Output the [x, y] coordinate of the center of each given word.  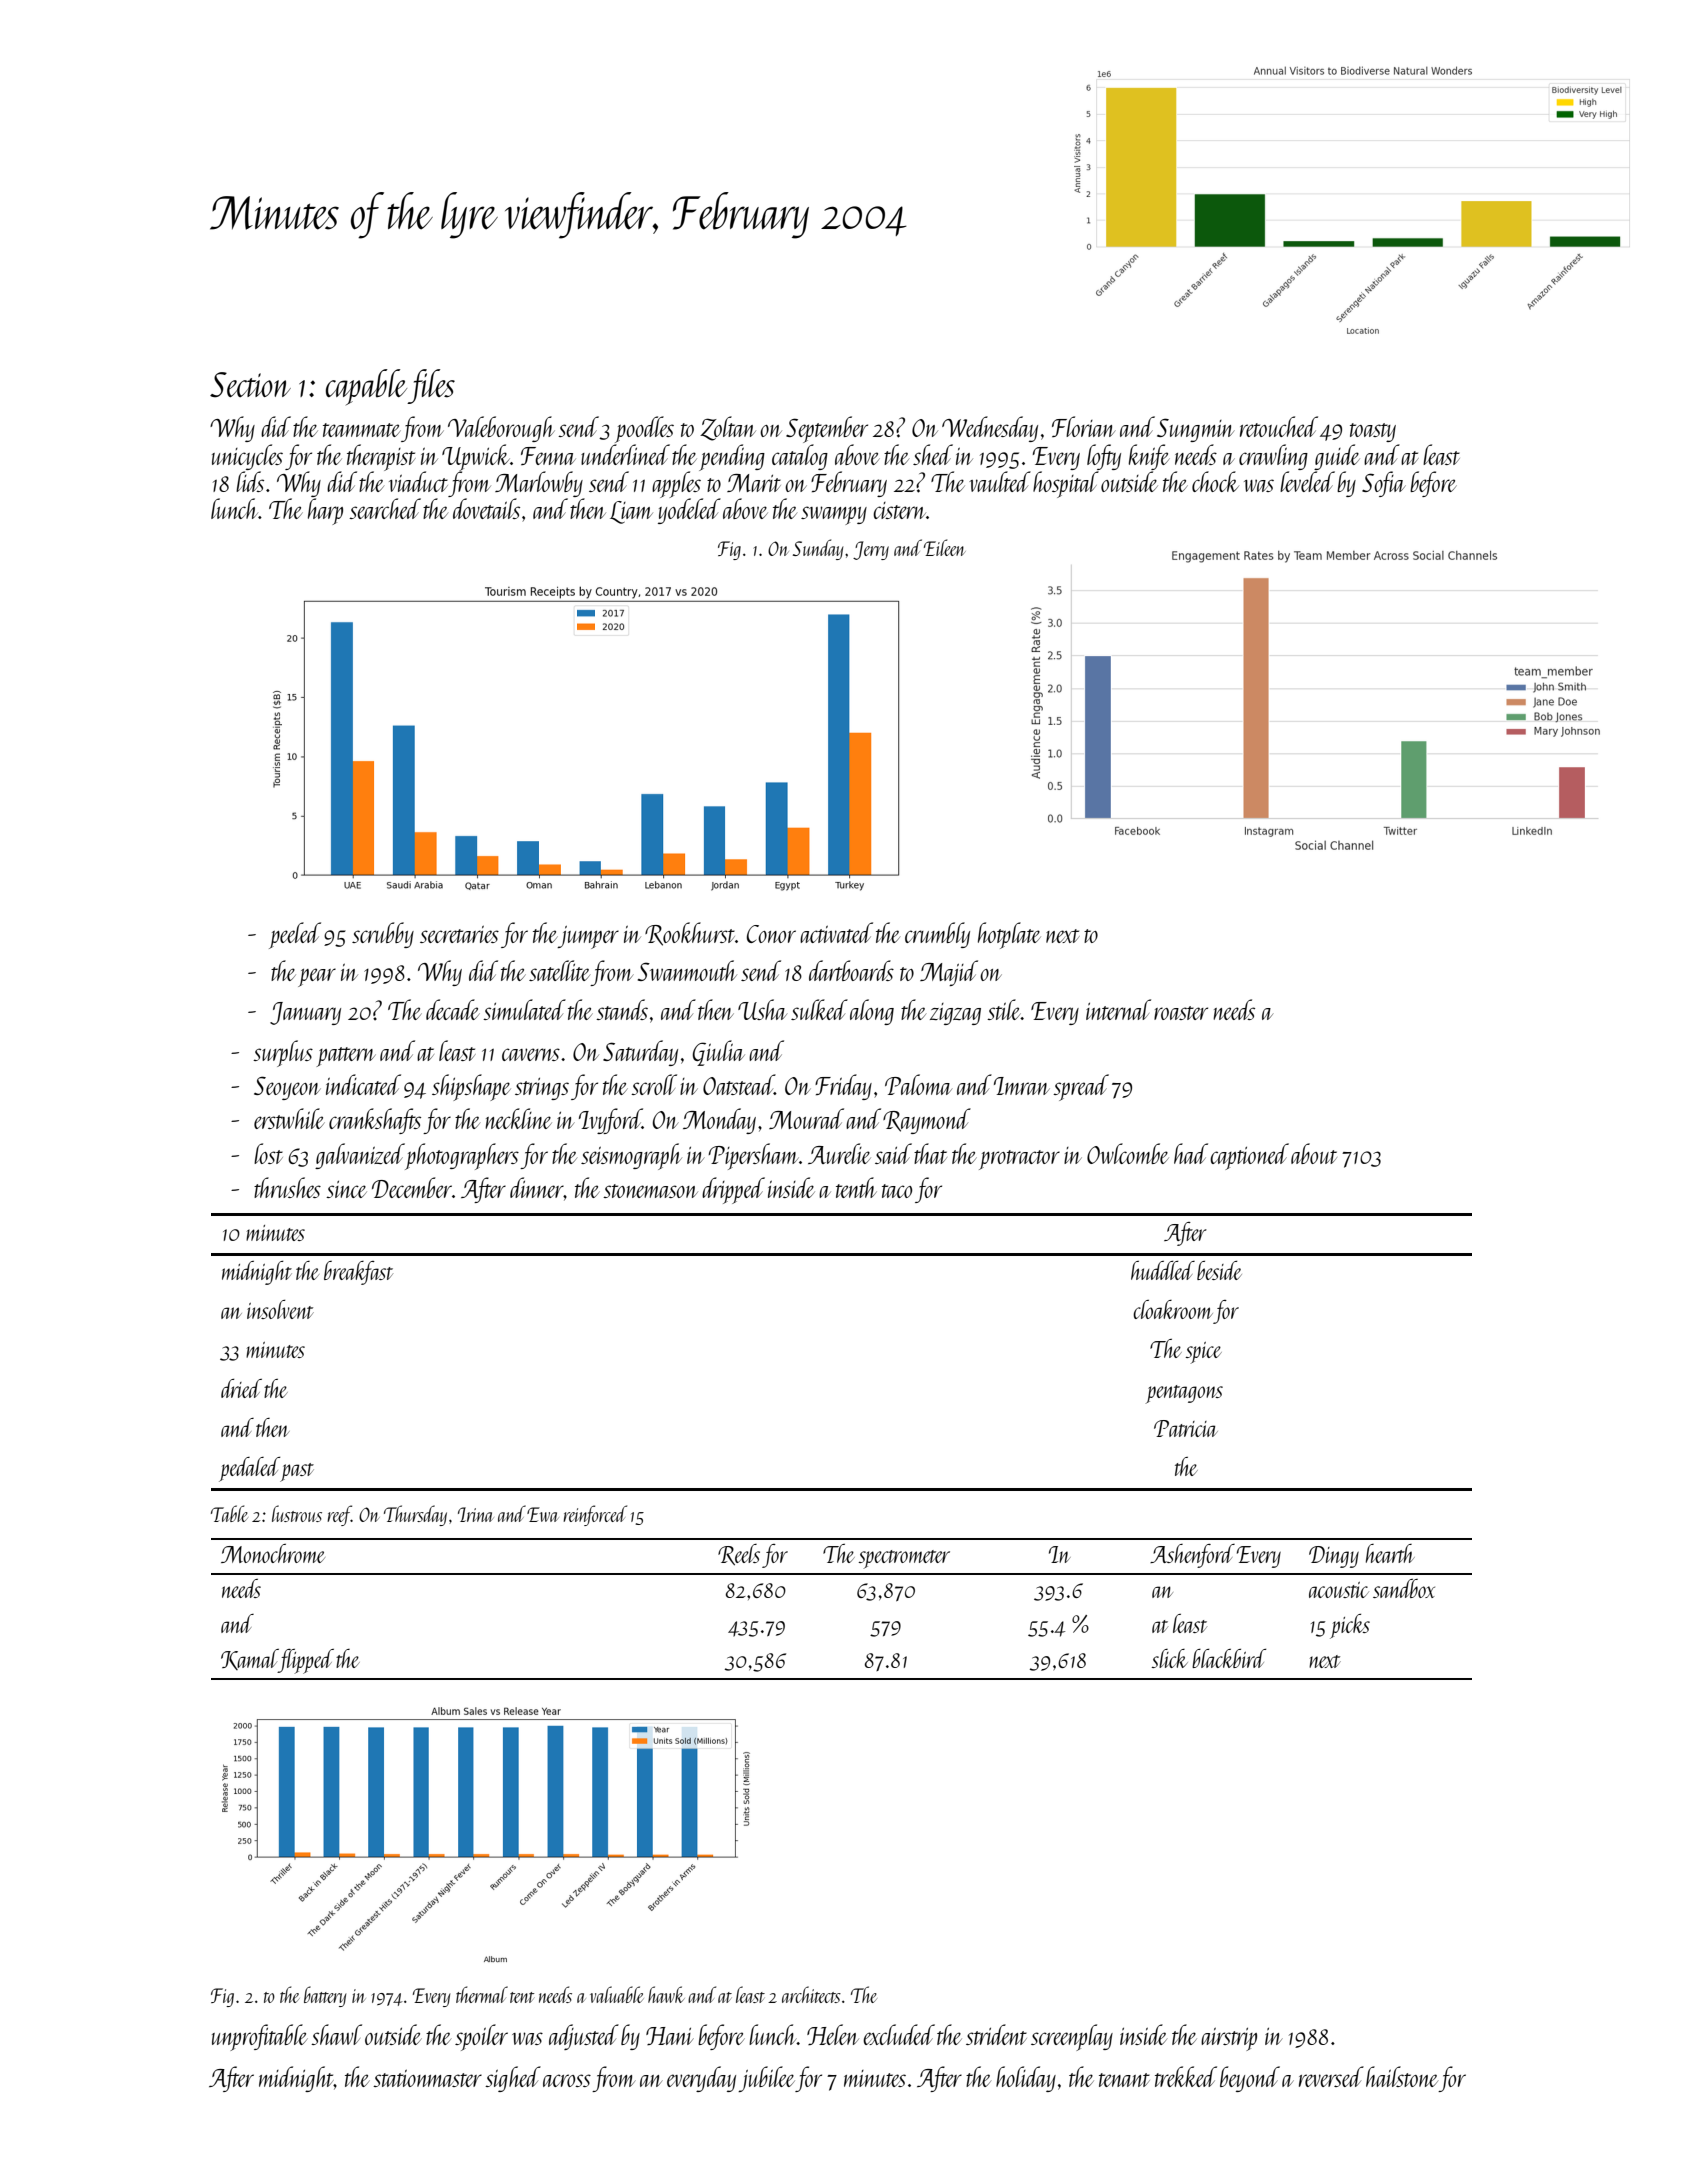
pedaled [249, 1469]
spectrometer [904, 1559]
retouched [1279, 426]
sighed [513, 2079]
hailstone [1402, 2076]
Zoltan [728, 428]
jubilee [766, 2079]
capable [367, 387]
